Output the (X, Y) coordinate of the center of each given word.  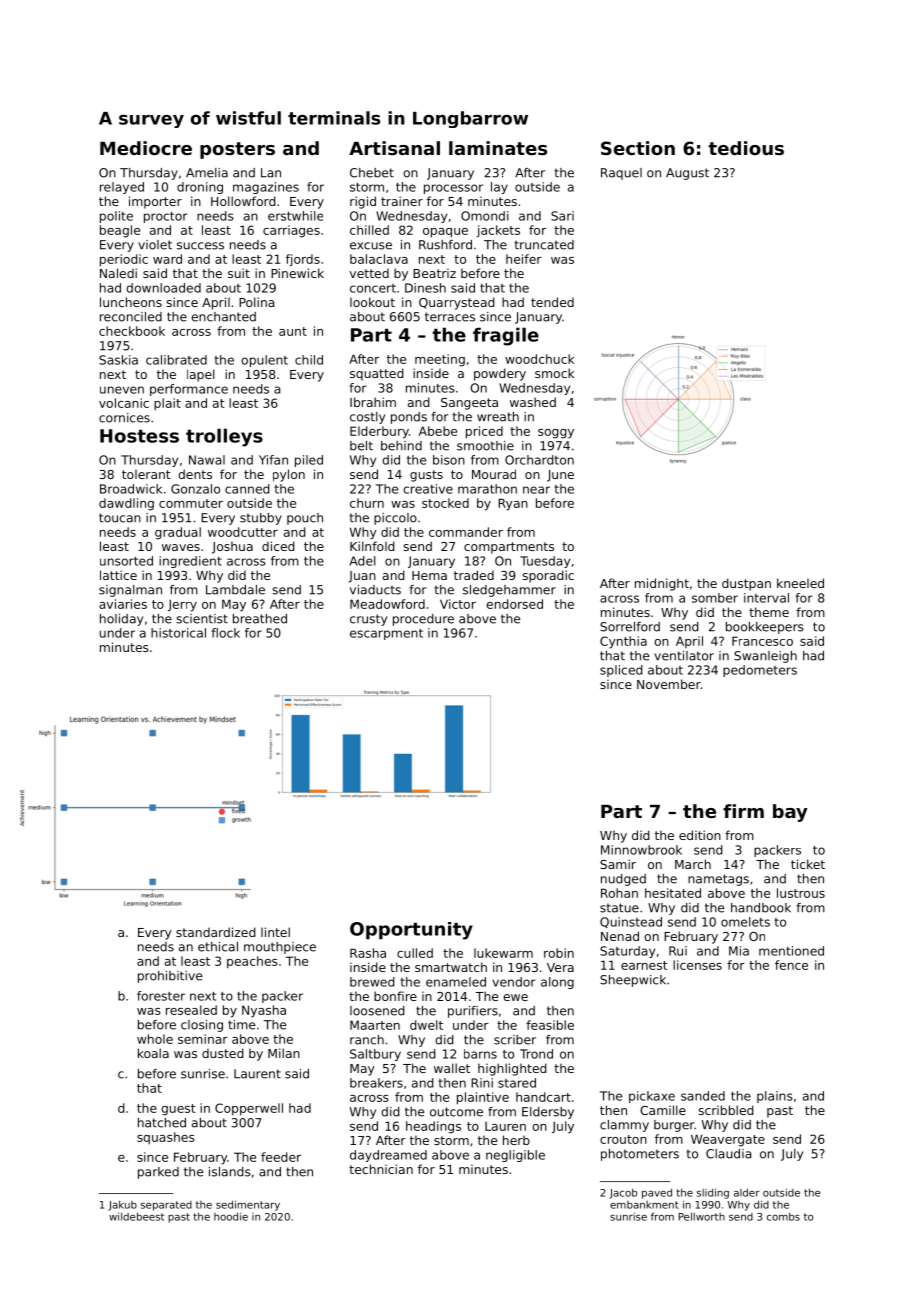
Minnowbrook (641, 850)
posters (237, 150)
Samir (618, 864)
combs (783, 1216)
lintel (275, 932)
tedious (746, 148)
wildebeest (136, 1216)
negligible (515, 1156)
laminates (498, 148)
